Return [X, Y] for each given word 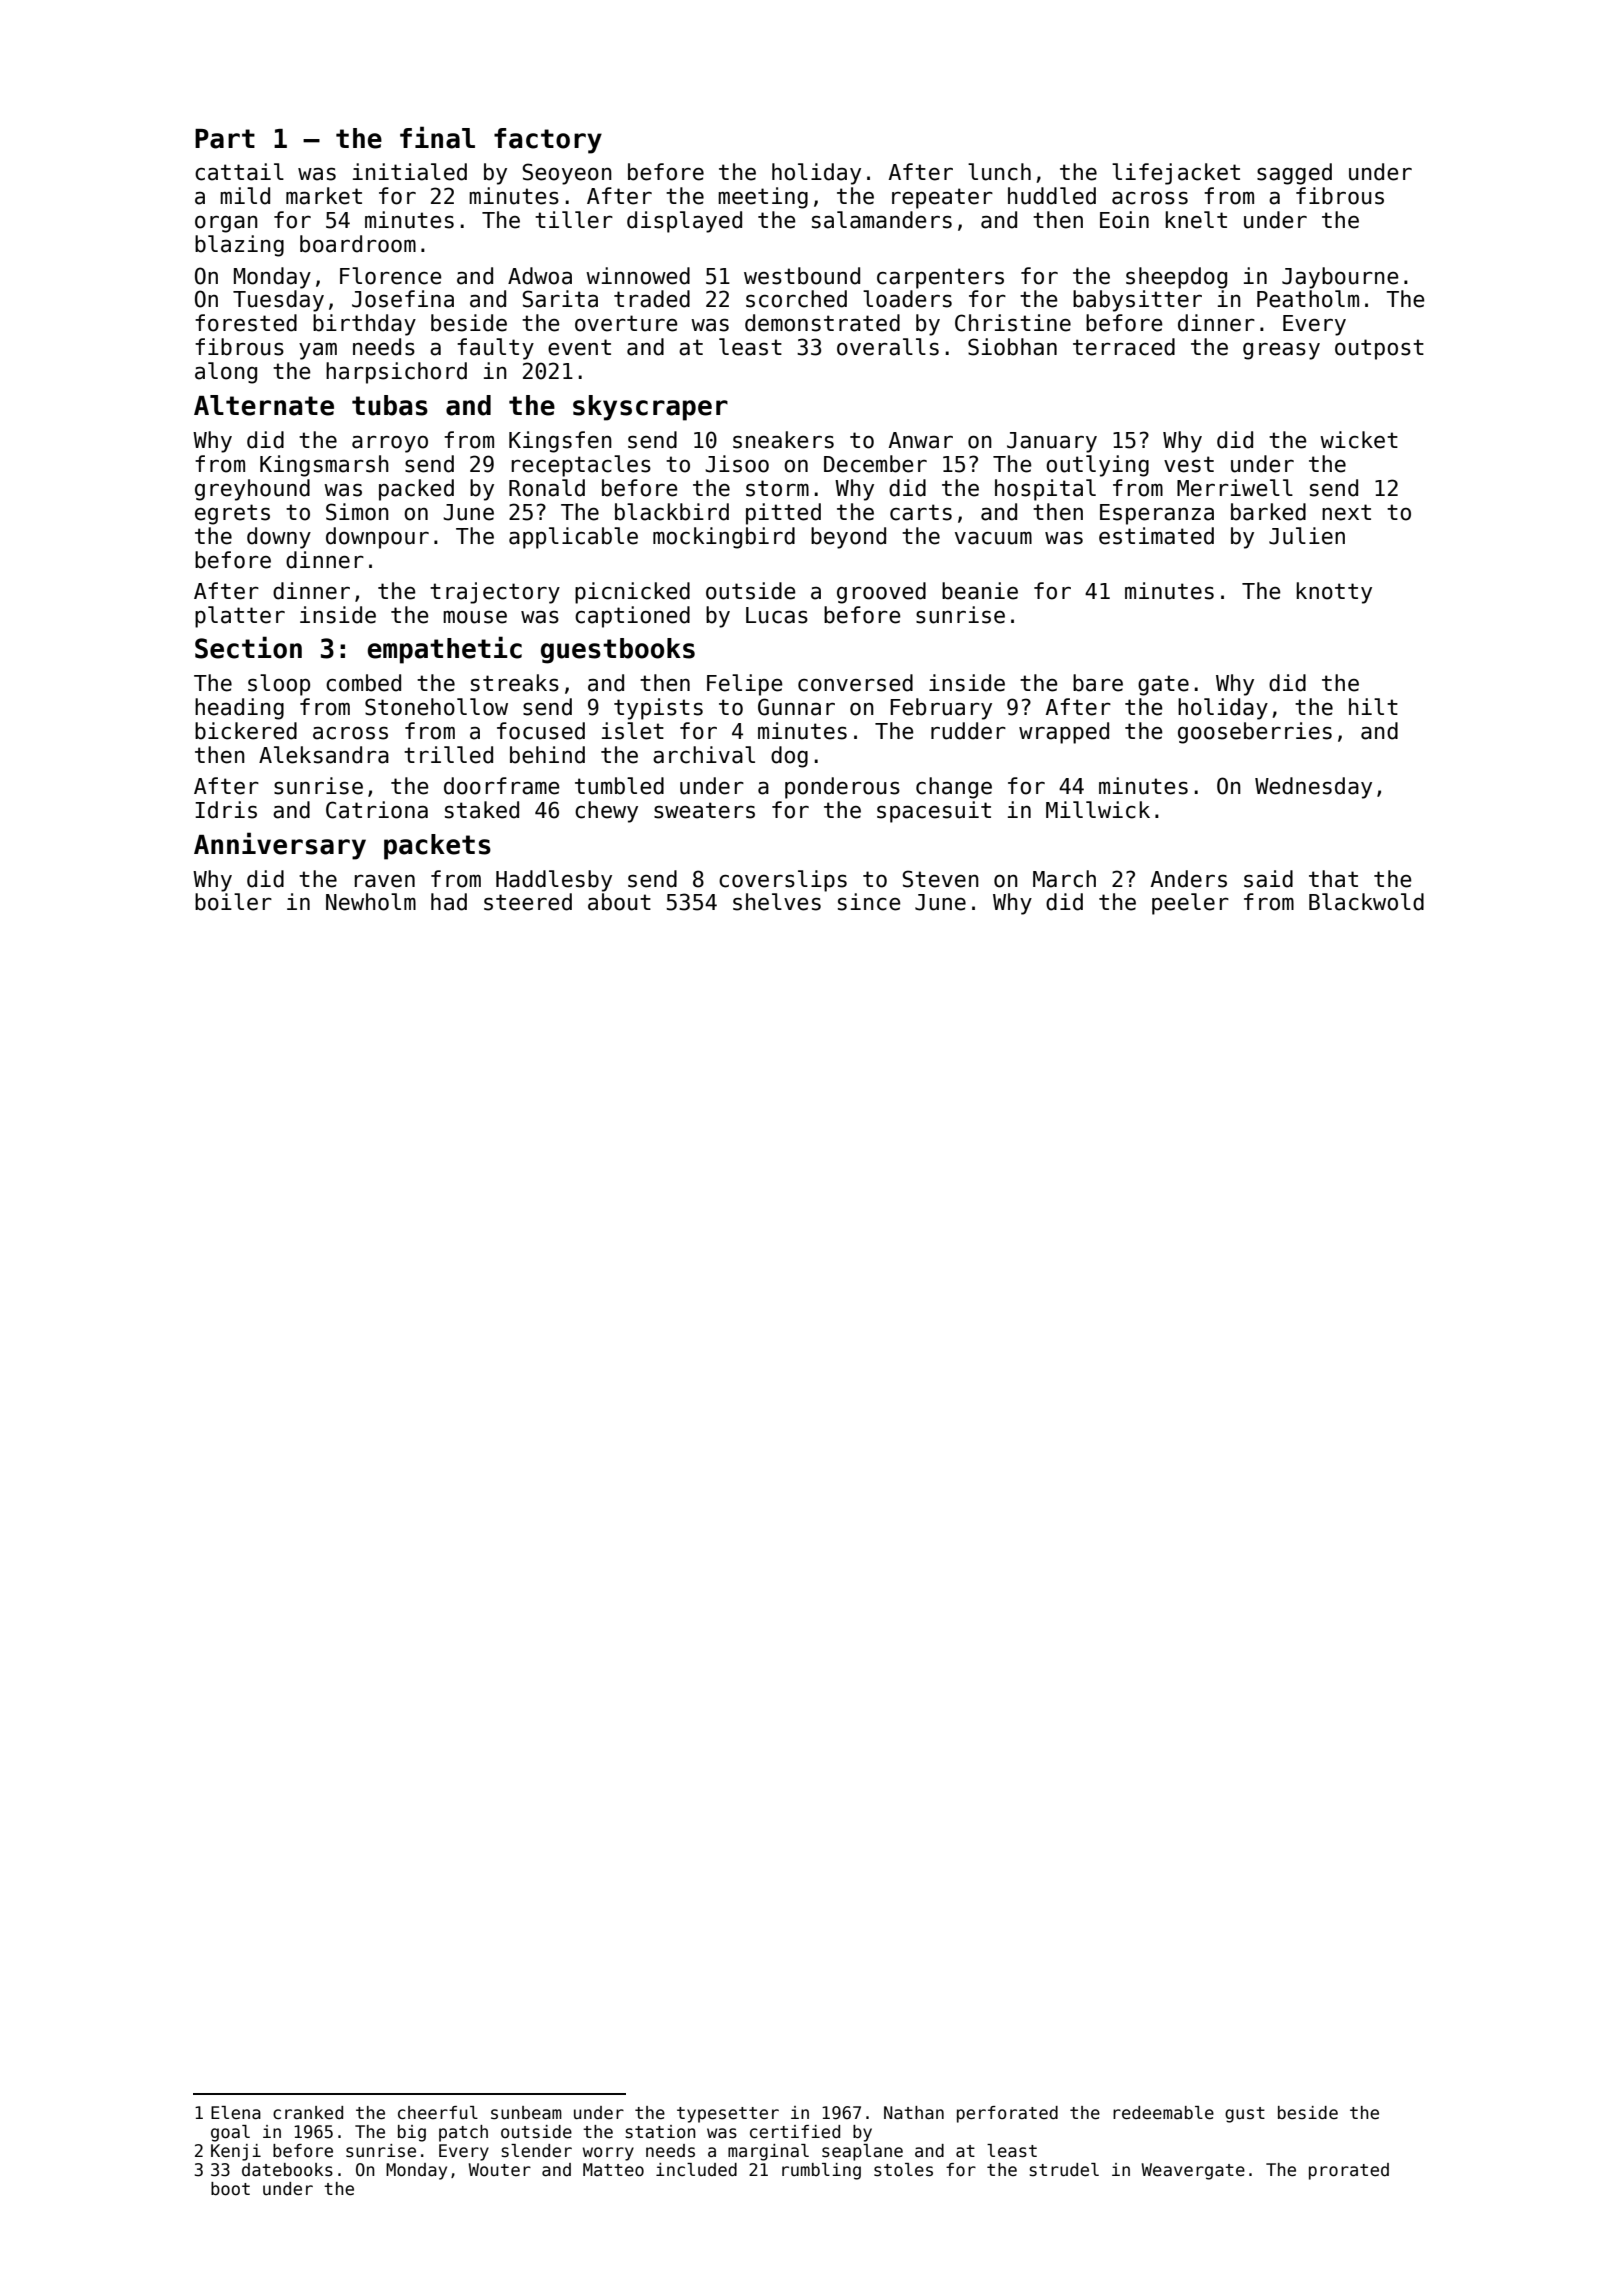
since [869, 902]
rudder [968, 731]
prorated [1349, 2171]
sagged [1294, 174]
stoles [903, 2170]
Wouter [499, 2170]
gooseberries [1255, 733]
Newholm [371, 902]
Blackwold [1366, 902]
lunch [999, 172]
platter [240, 617]
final [437, 137]
